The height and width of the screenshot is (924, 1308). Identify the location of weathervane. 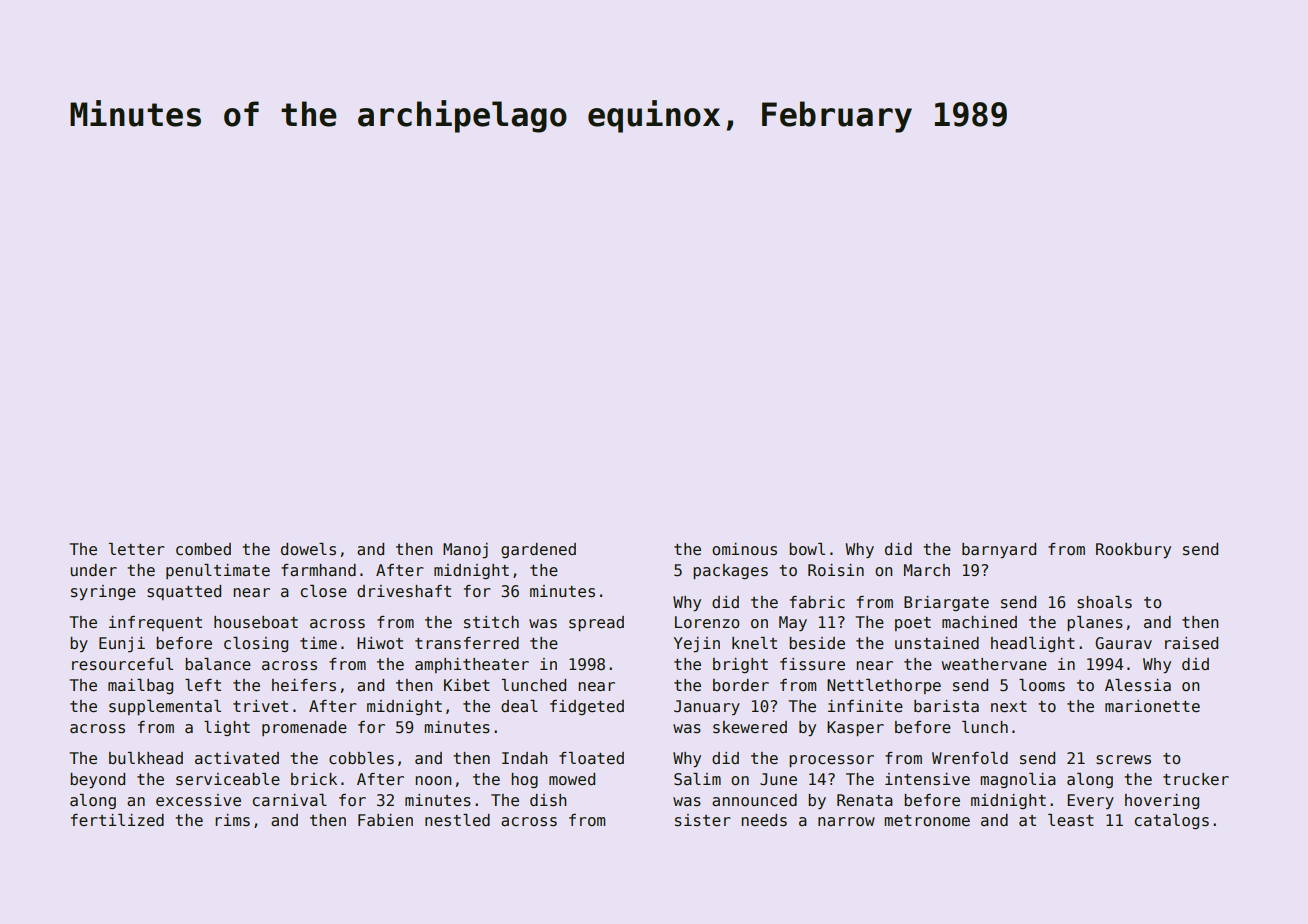
(994, 664).
